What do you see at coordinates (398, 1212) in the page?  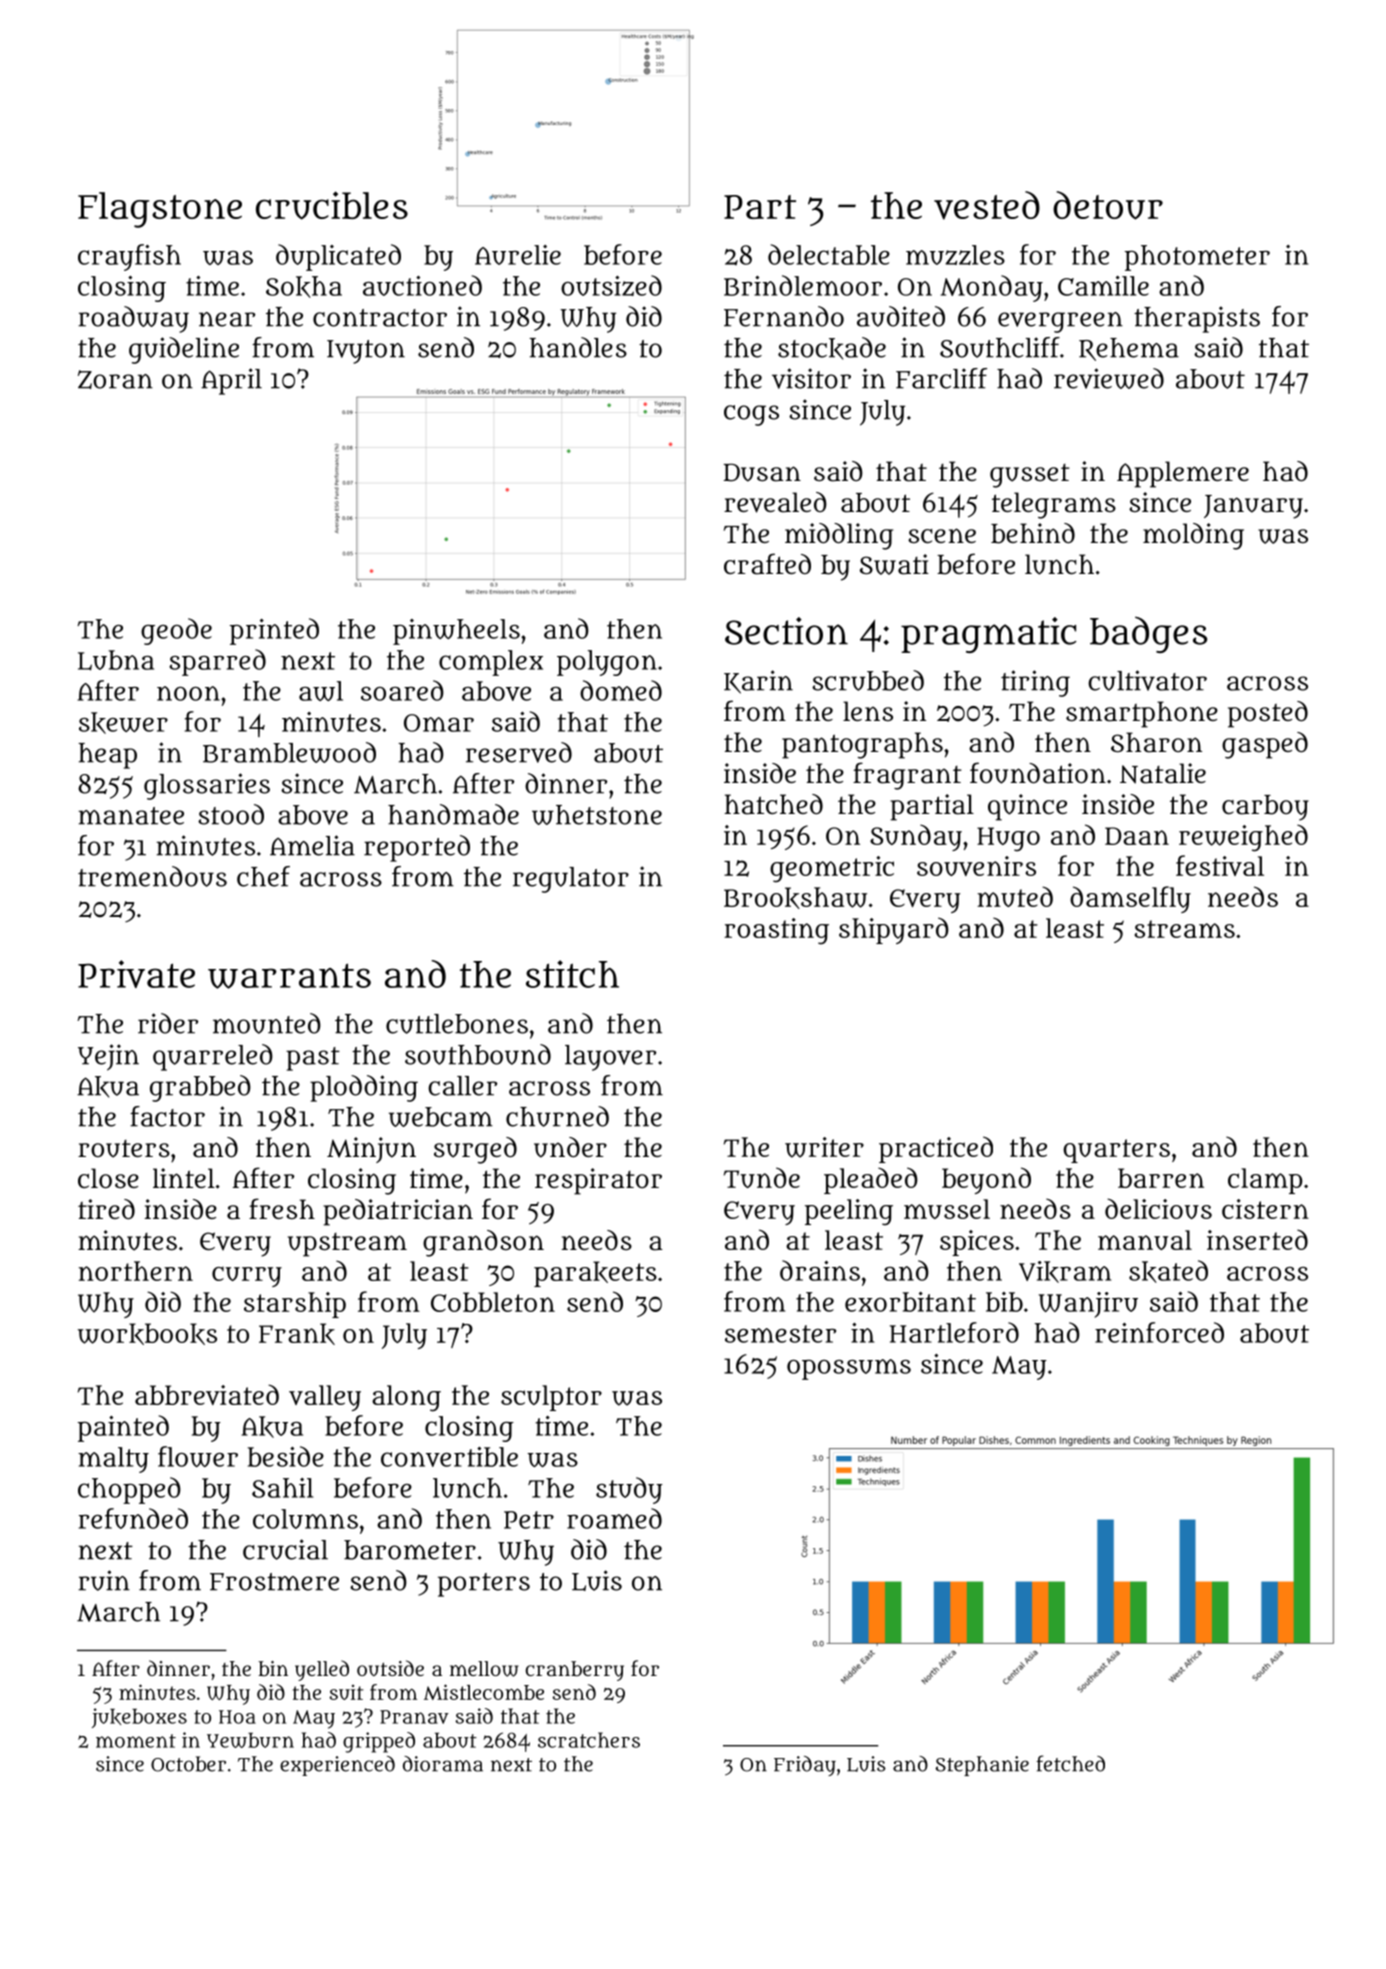 I see `pediatrician` at bounding box center [398, 1212].
